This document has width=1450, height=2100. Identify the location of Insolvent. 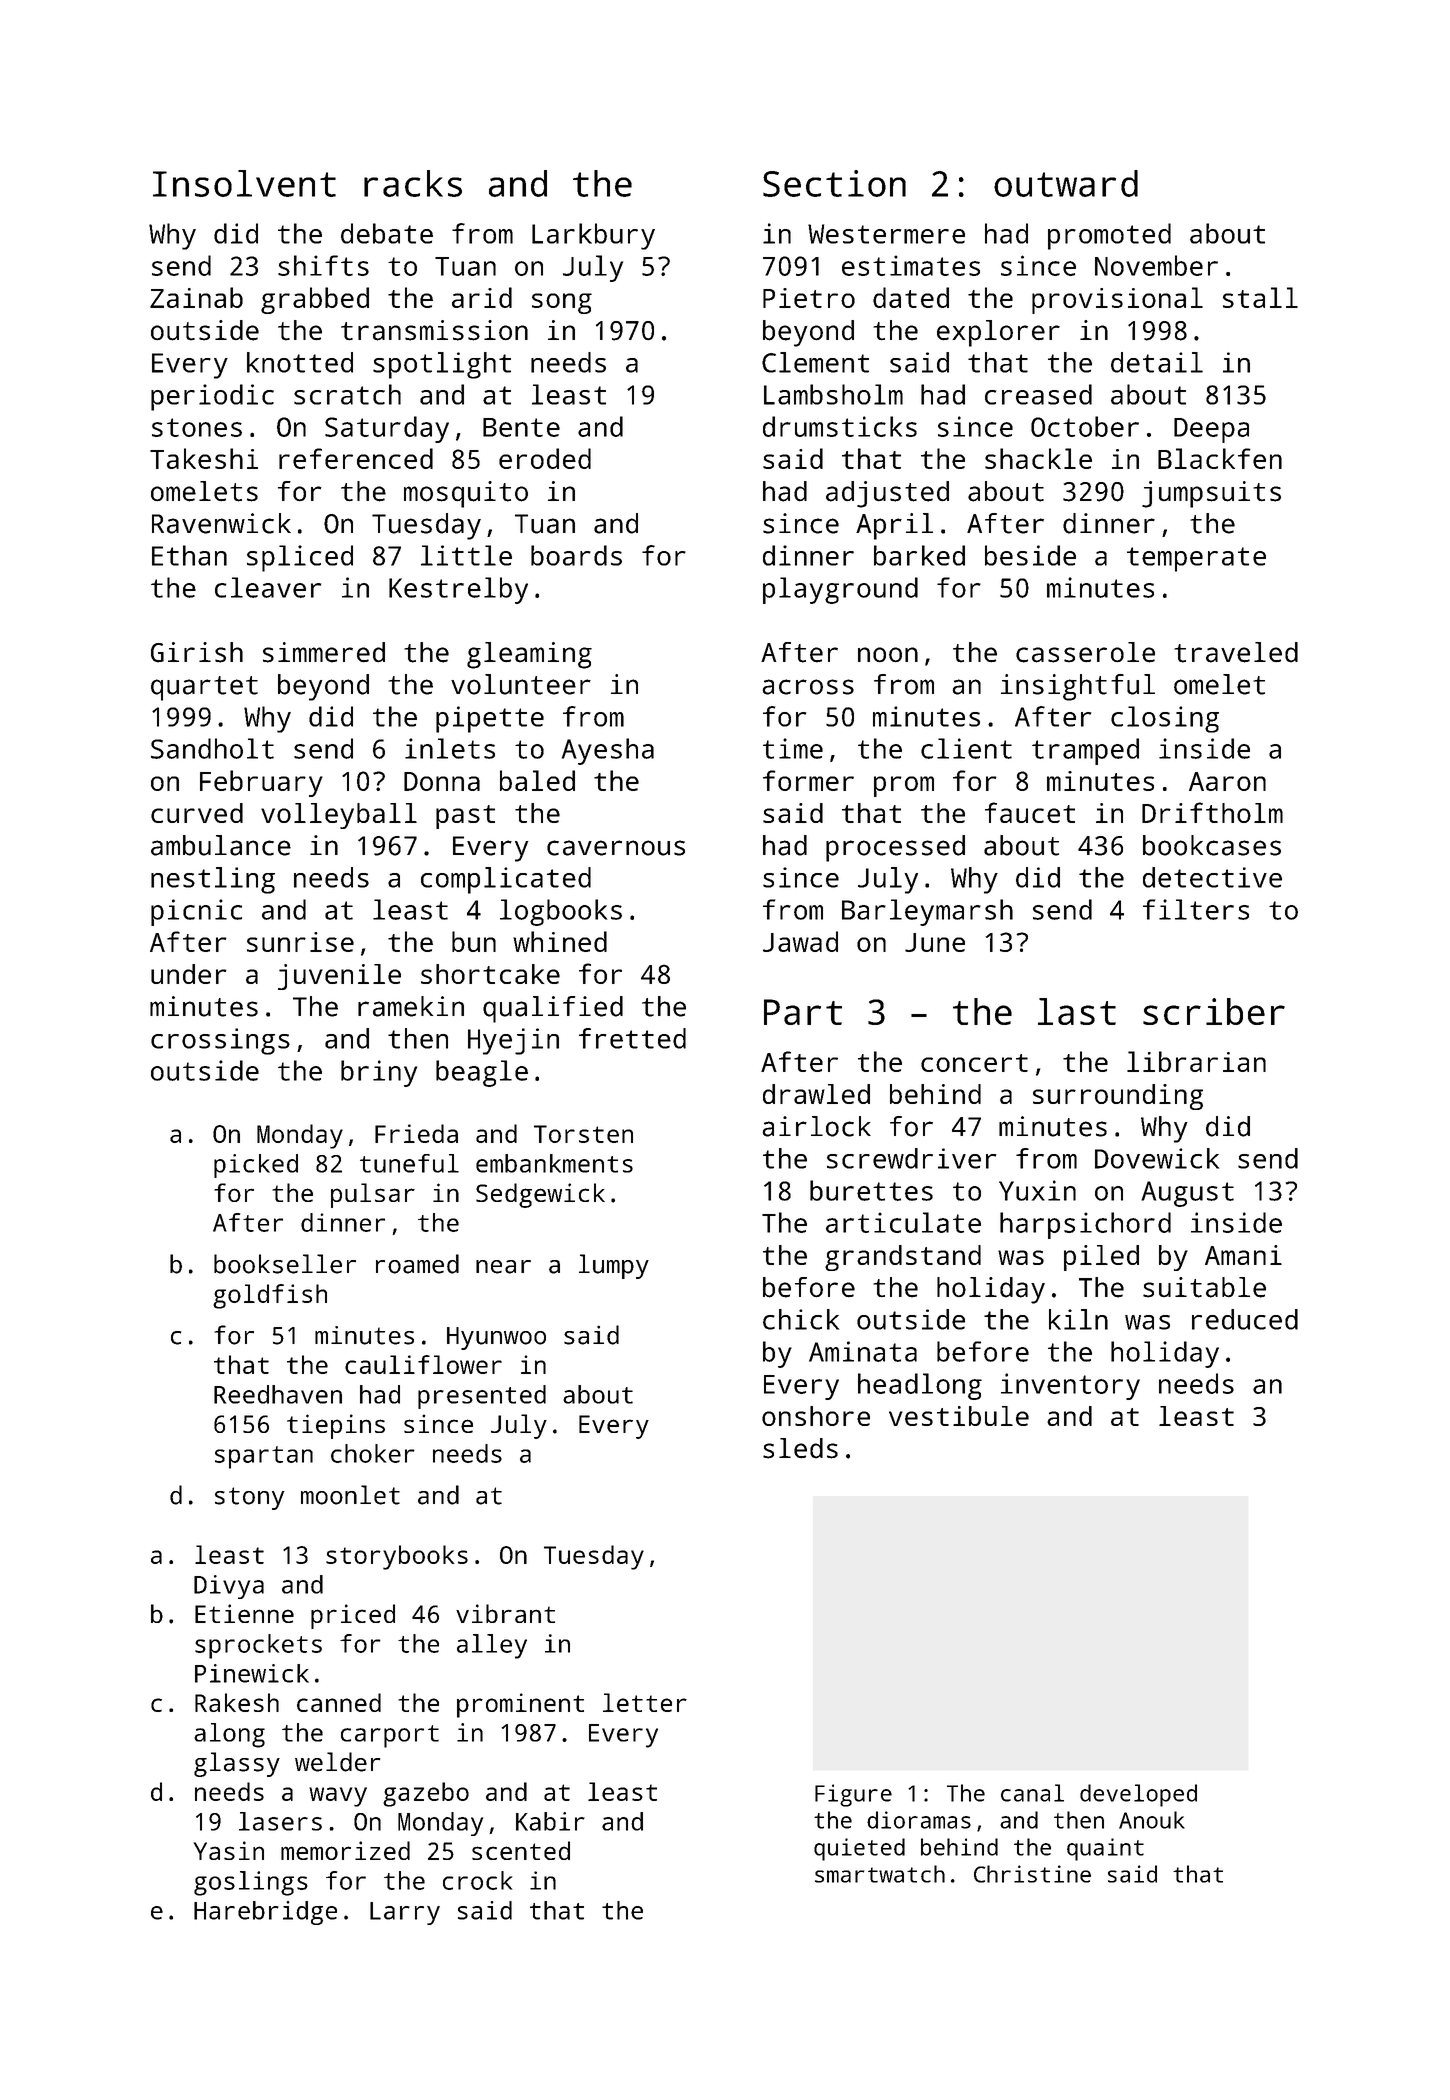
(244, 183).
